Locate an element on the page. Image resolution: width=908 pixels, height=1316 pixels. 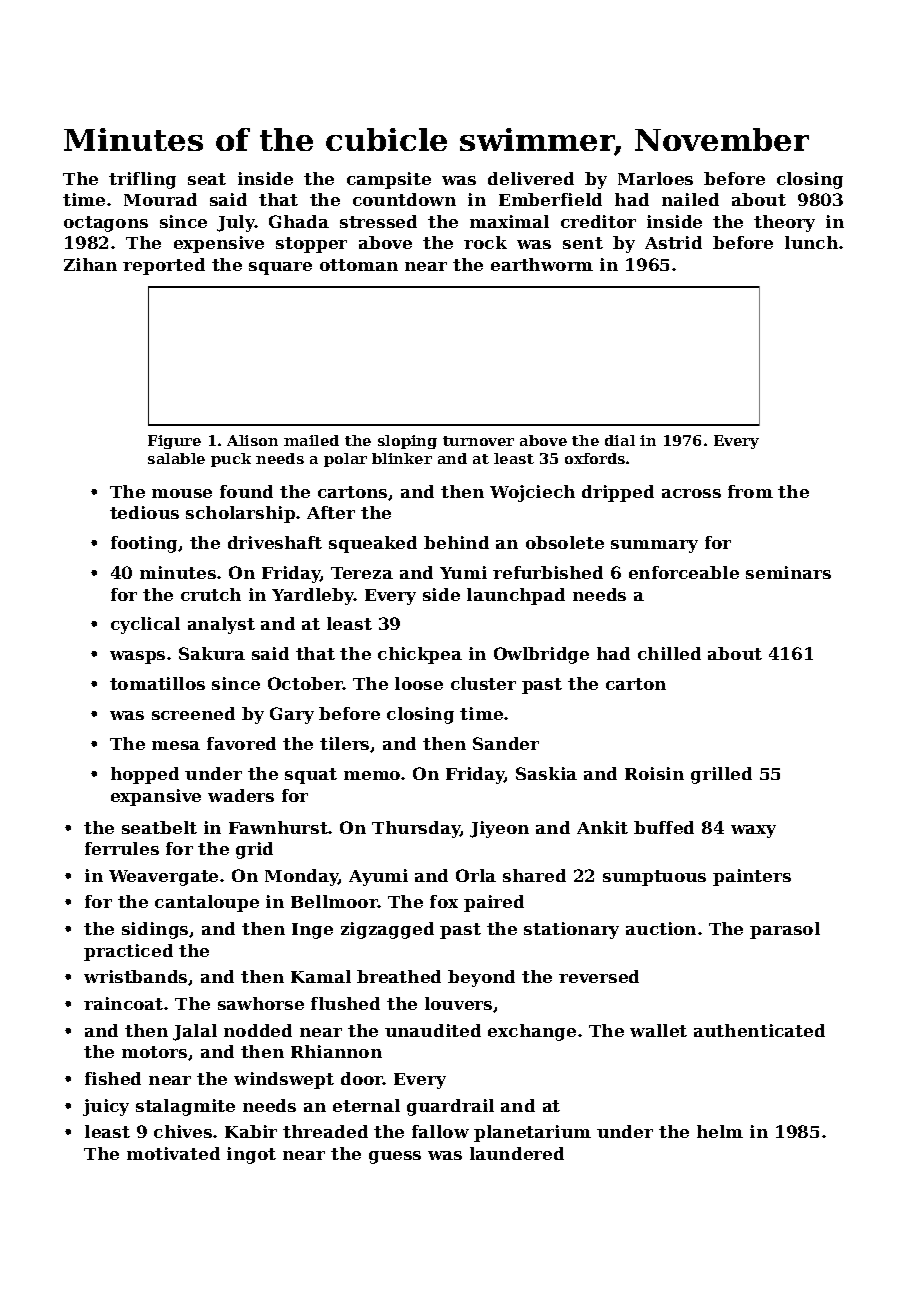
tomatillos is located at coordinates (157, 683).
